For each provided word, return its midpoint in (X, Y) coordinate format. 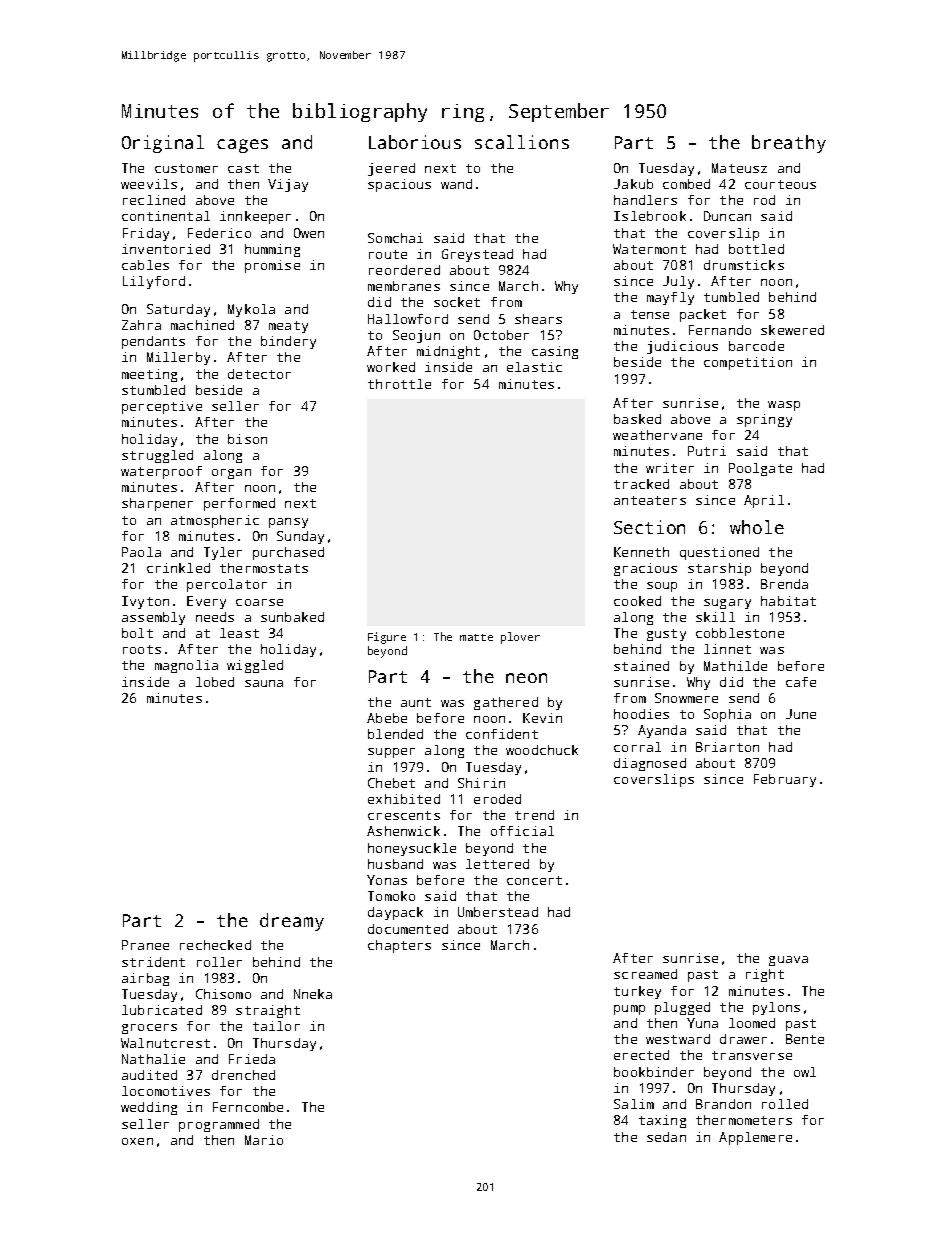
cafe (801, 682)
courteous (780, 184)
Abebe (387, 718)
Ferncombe (248, 1107)
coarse (259, 602)
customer (186, 168)
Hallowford (408, 319)
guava (788, 961)
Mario (264, 1140)
